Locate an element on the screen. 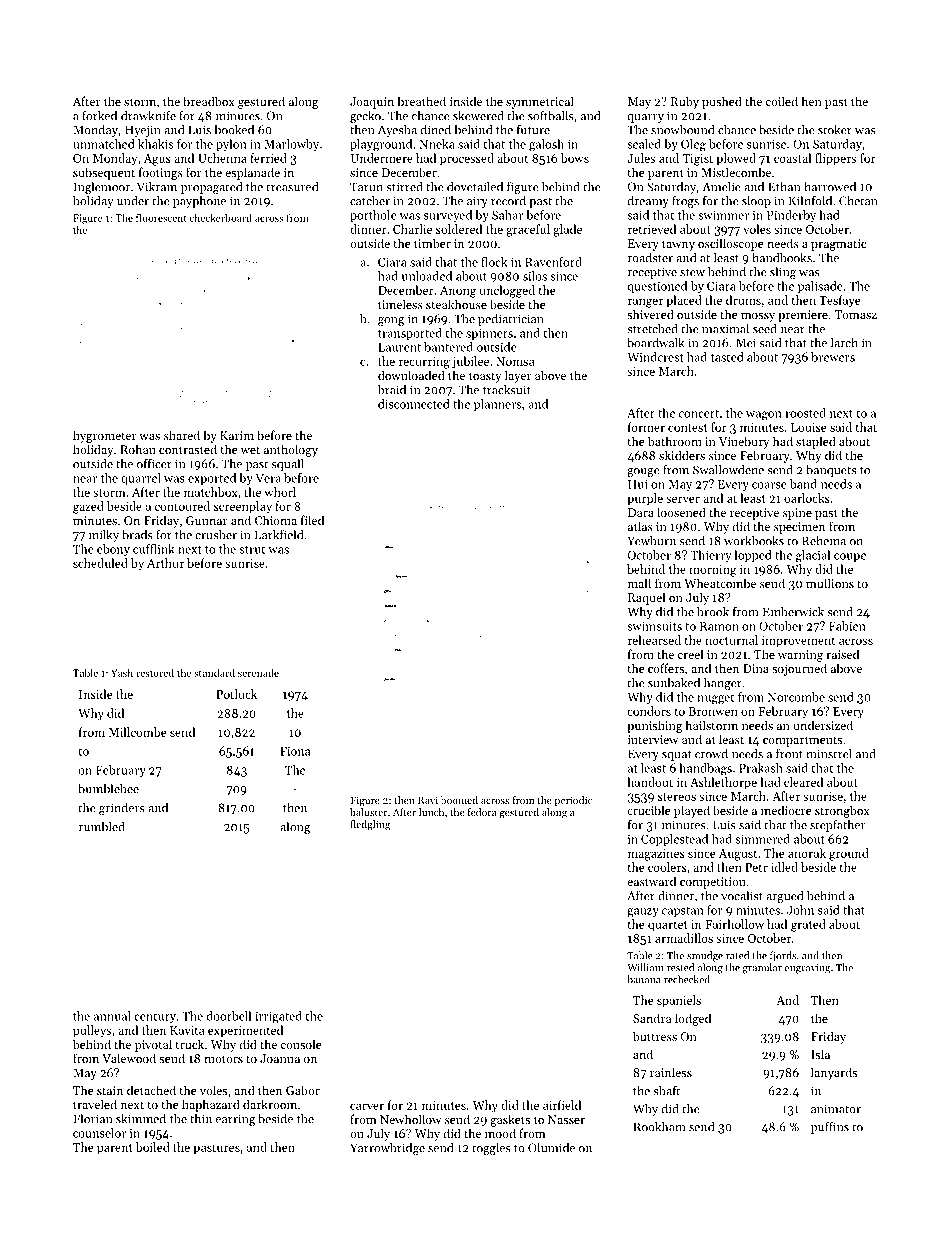 The height and width of the screenshot is (1233, 952). downloaded is located at coordinates (411, 375).
